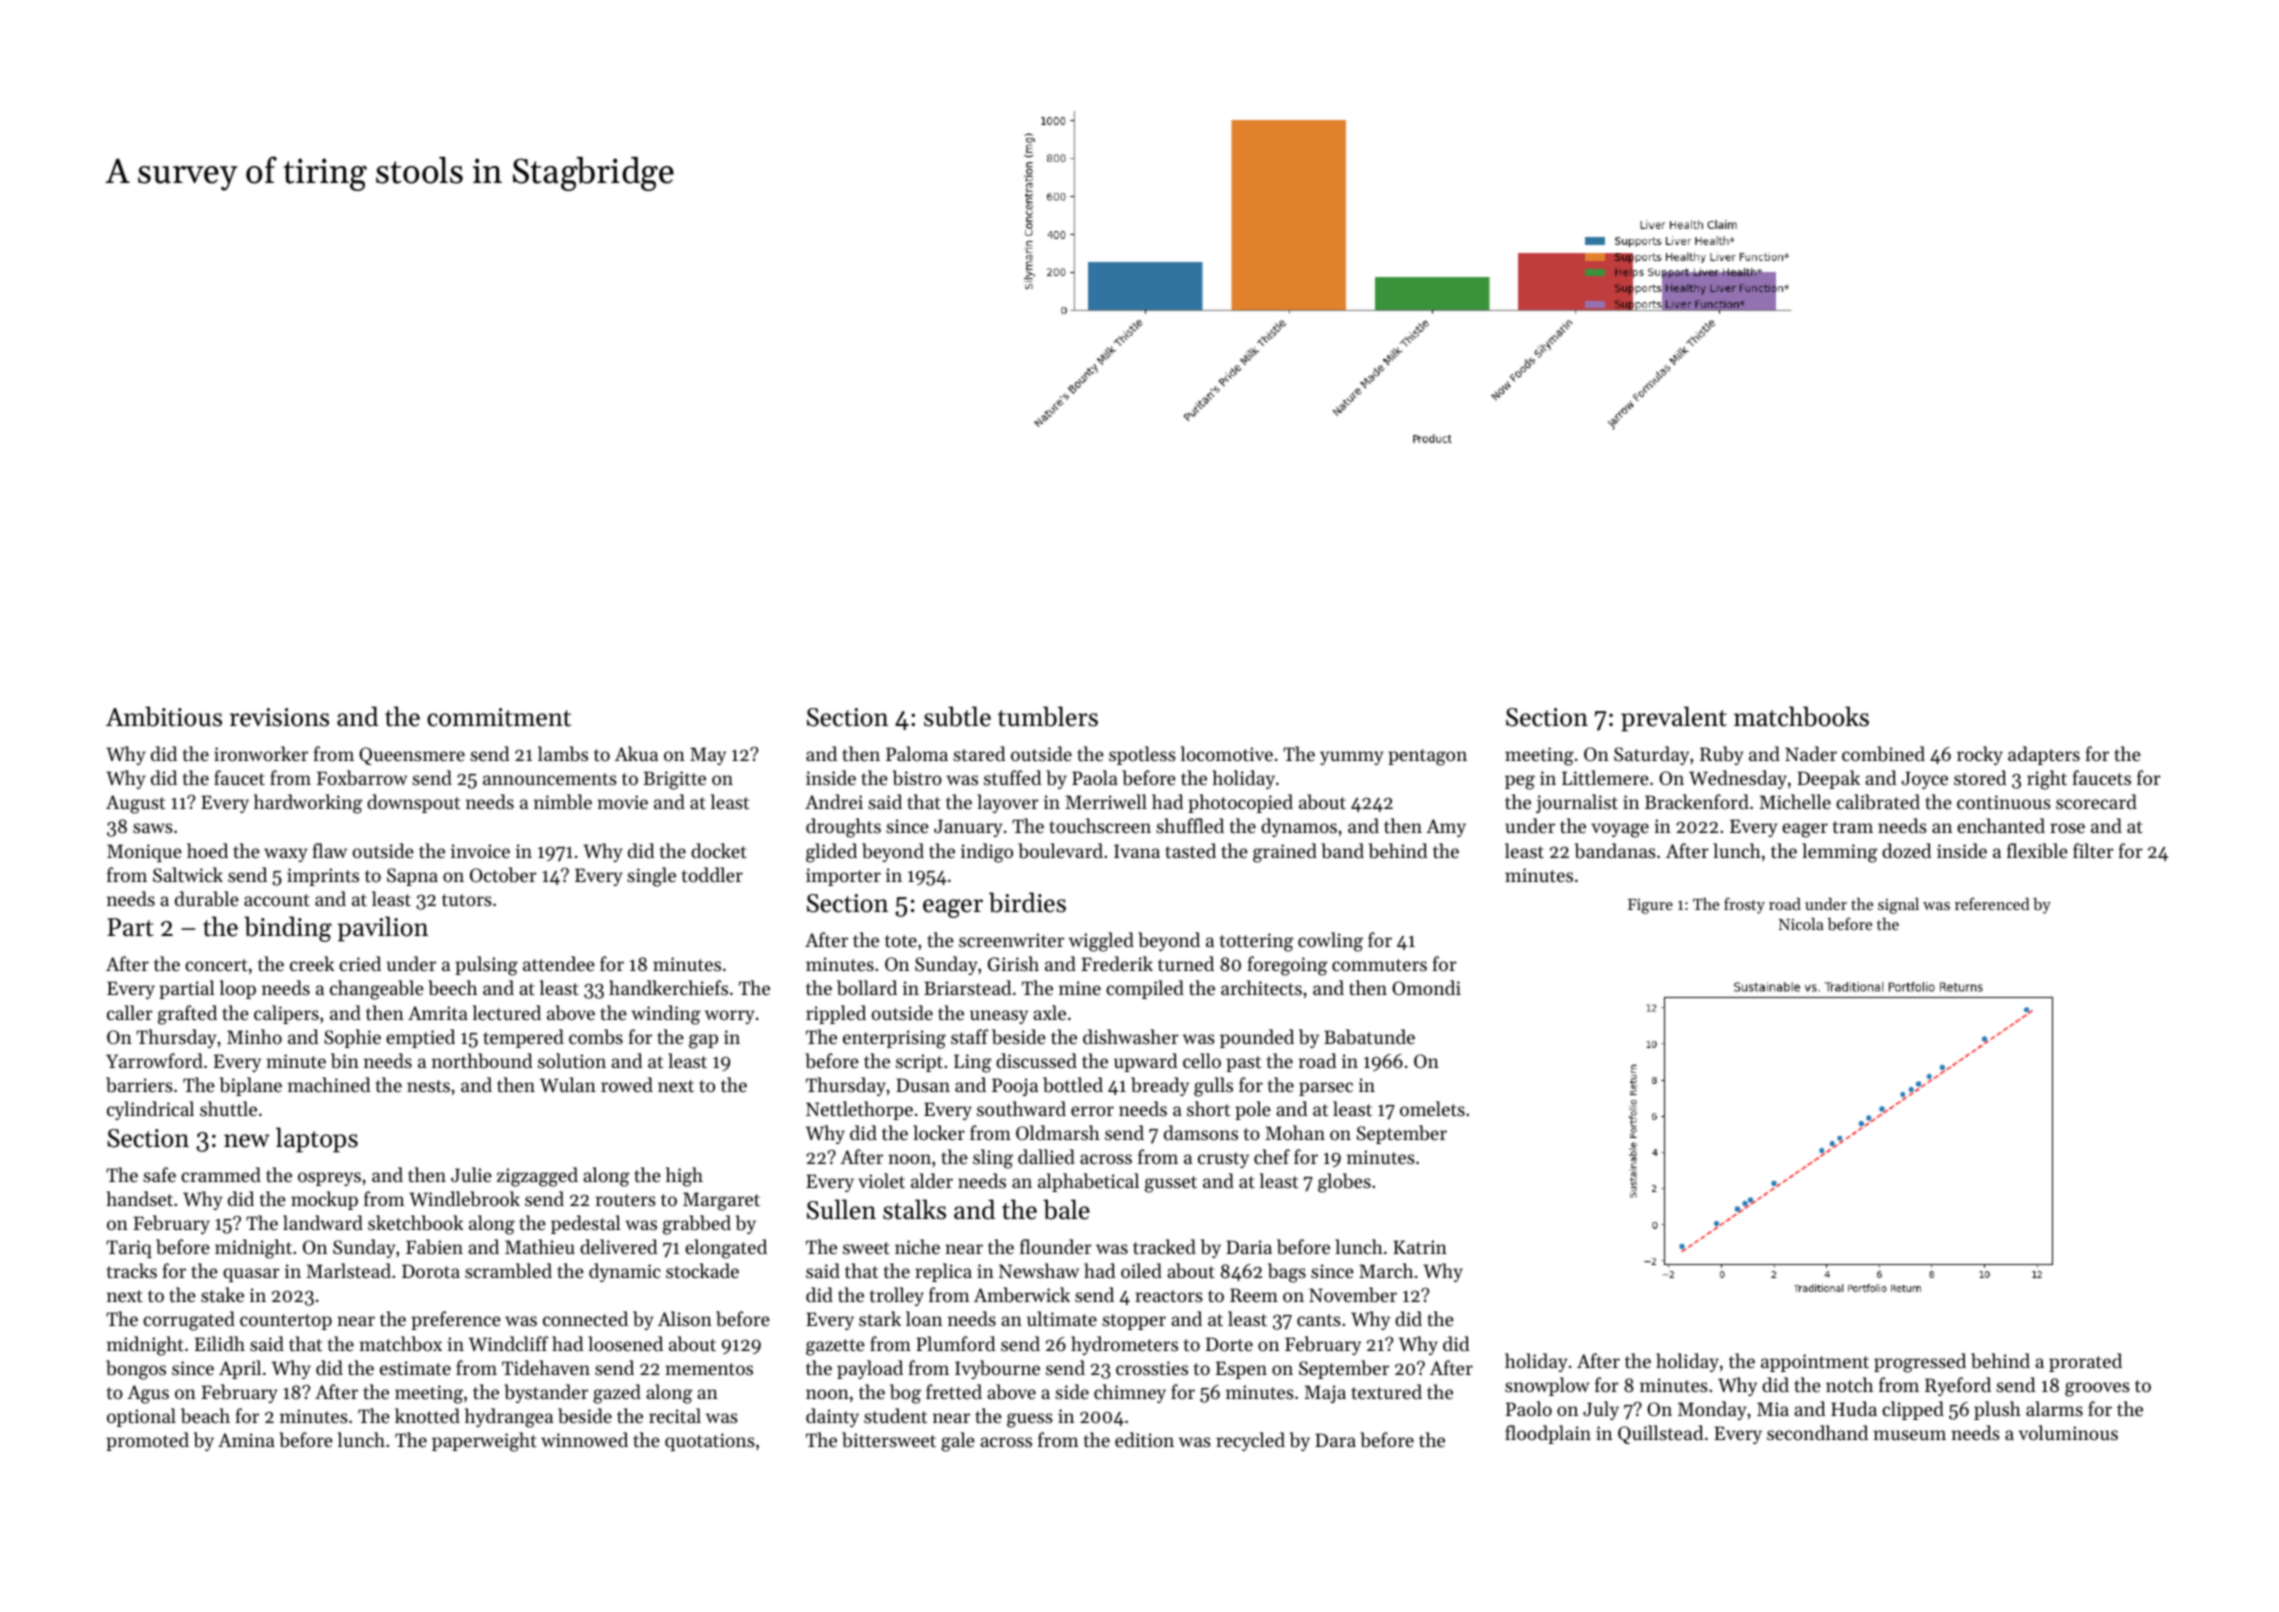 Image resolution: width=2279 pixels, height=1612 pixels. What do you see at coordinates (147, 1441) in the document?
I see `promoted` at bounding box center [147, 1441].
